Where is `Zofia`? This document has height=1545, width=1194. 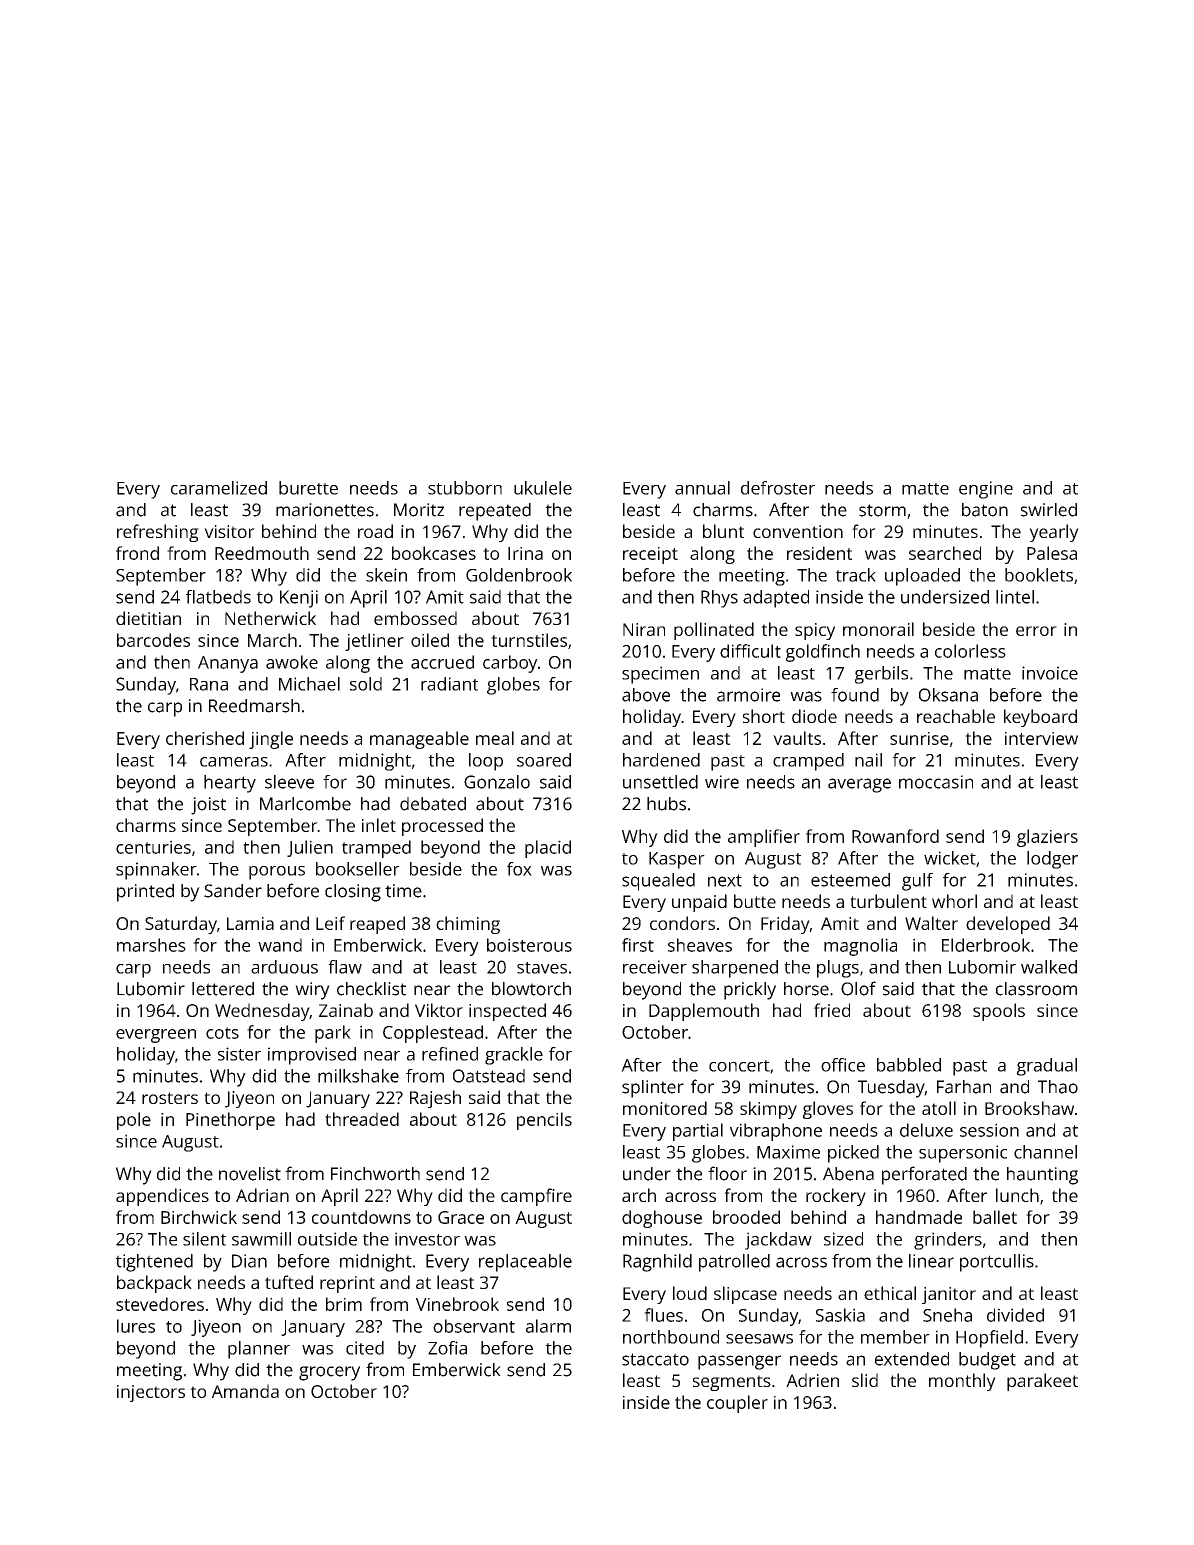
Zofia is located at coordinates (447, 1348).
